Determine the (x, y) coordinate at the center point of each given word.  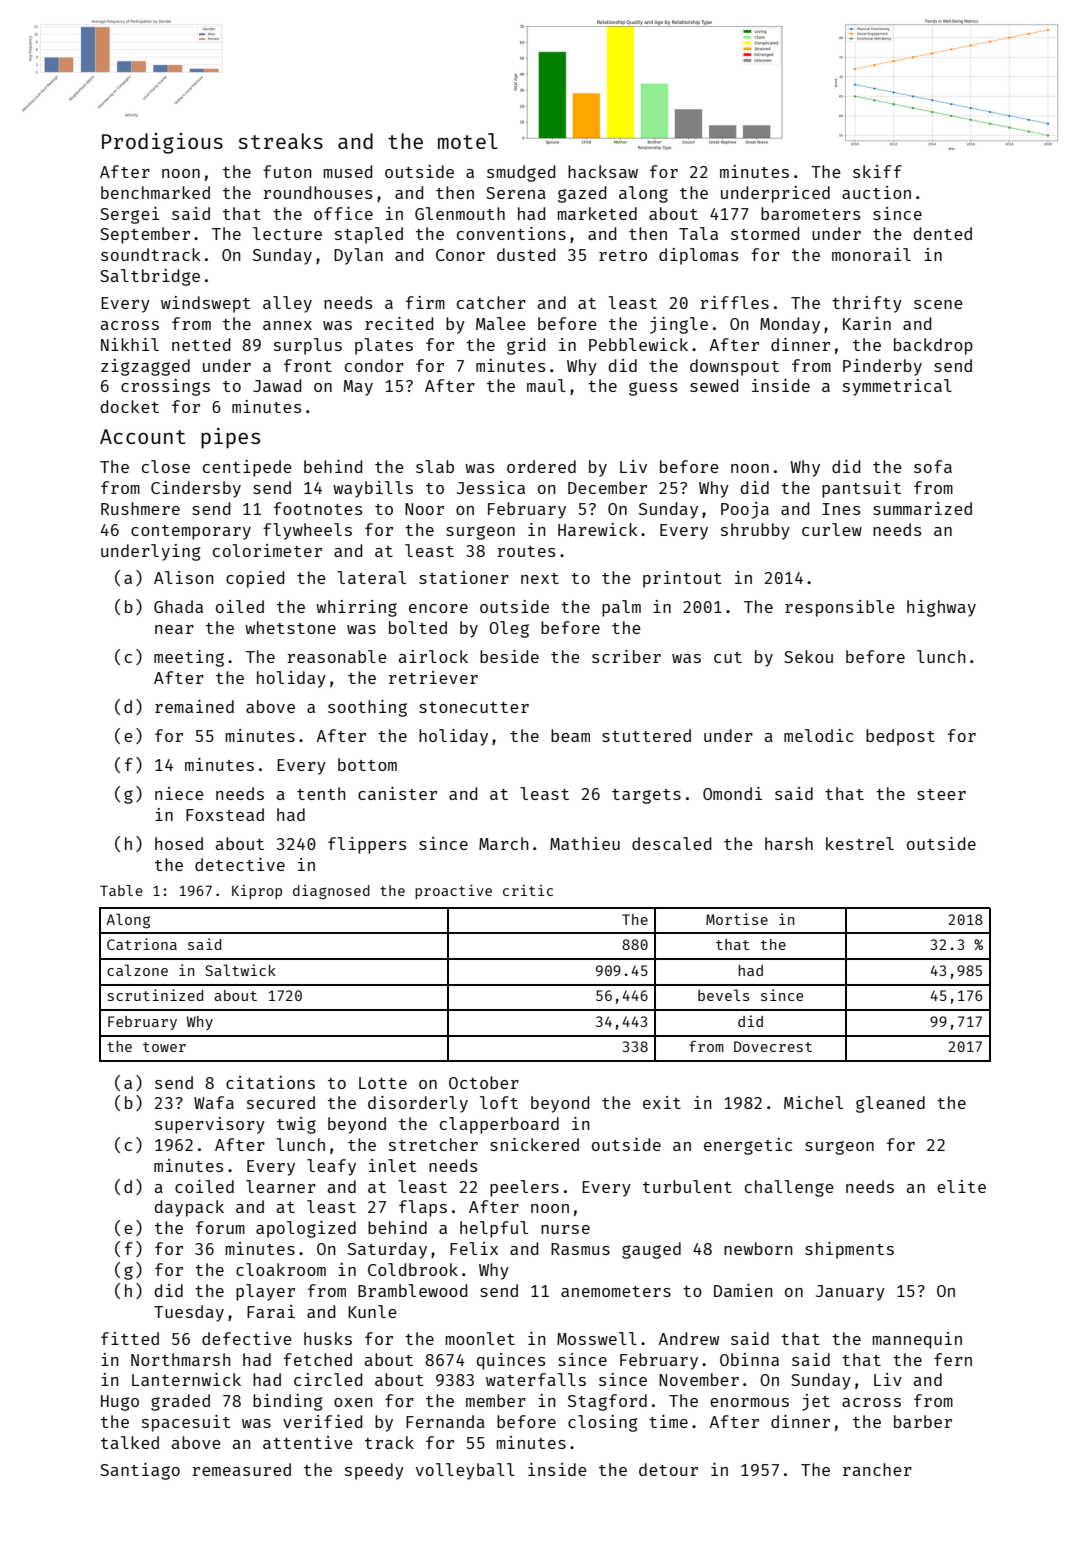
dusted (526, 254)
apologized (306, 1229)
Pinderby (882, 367)
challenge (789, 1188)
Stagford (607, 1402)
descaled (671, 843)
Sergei (129, 215)
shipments (849, 1250)
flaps (423, 1208)
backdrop (933, 346)
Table (121, 890)
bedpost (900, 737)
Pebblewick (638, 344)
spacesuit (186, 1423)
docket (129, 406)
